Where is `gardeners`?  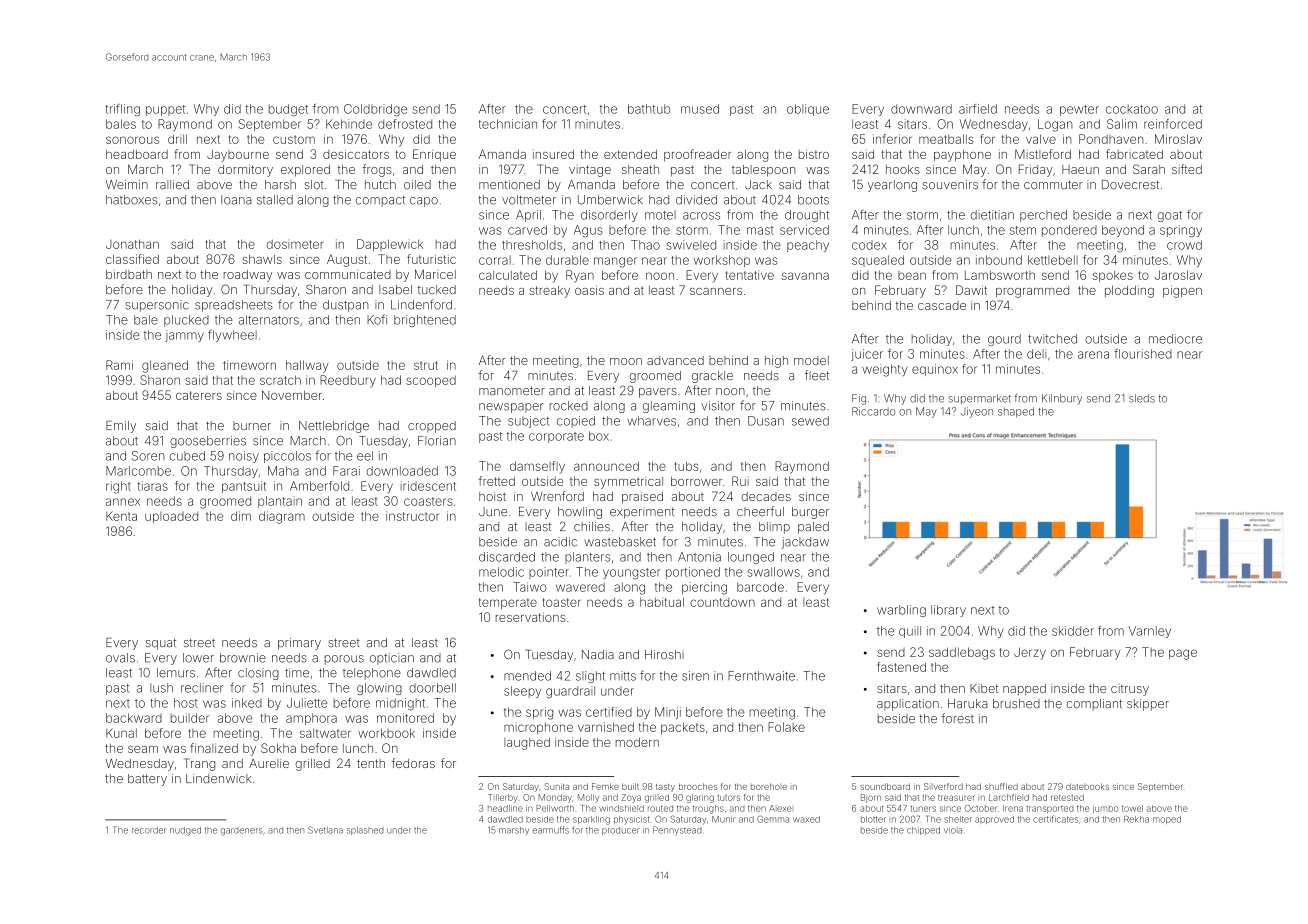 gardeners is located at coordinates (241, 831).
